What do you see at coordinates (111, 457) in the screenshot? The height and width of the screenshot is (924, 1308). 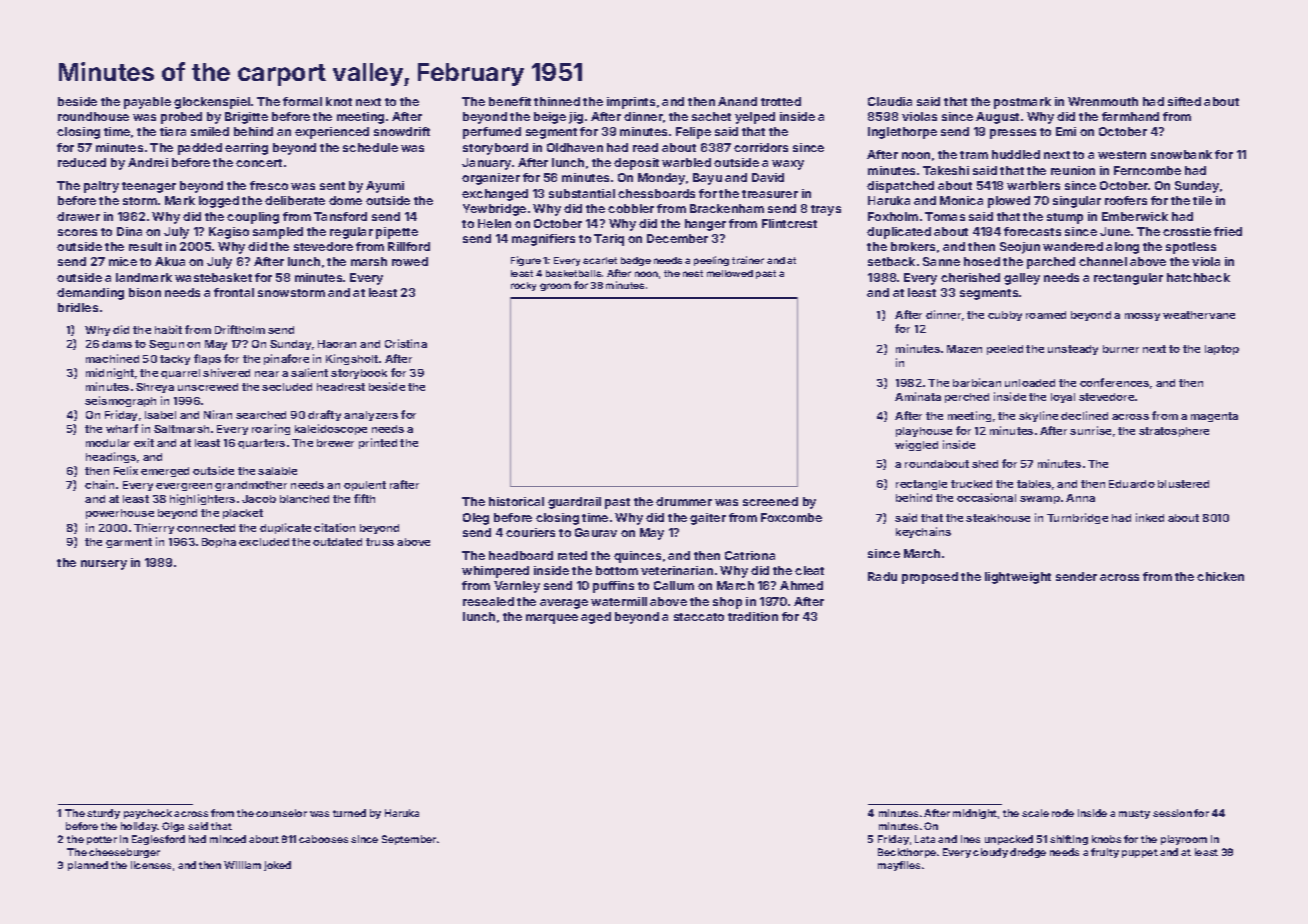 I see `headings` at bounding box center [111, 457].
